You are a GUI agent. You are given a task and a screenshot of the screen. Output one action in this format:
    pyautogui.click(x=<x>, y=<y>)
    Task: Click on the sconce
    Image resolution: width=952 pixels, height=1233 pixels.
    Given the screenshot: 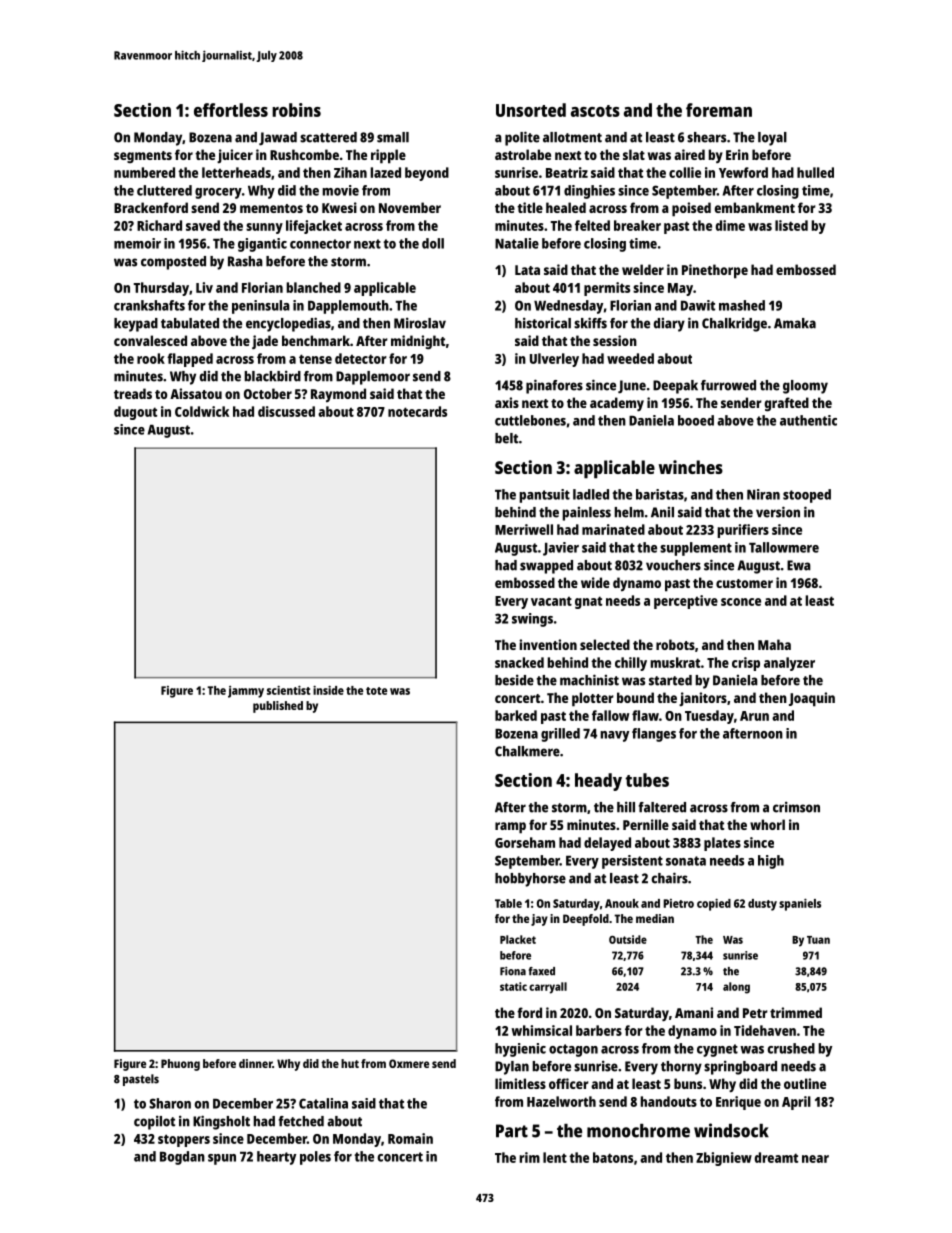 What is the action you would take?
    pyautogui.click(x=741, y=602)
